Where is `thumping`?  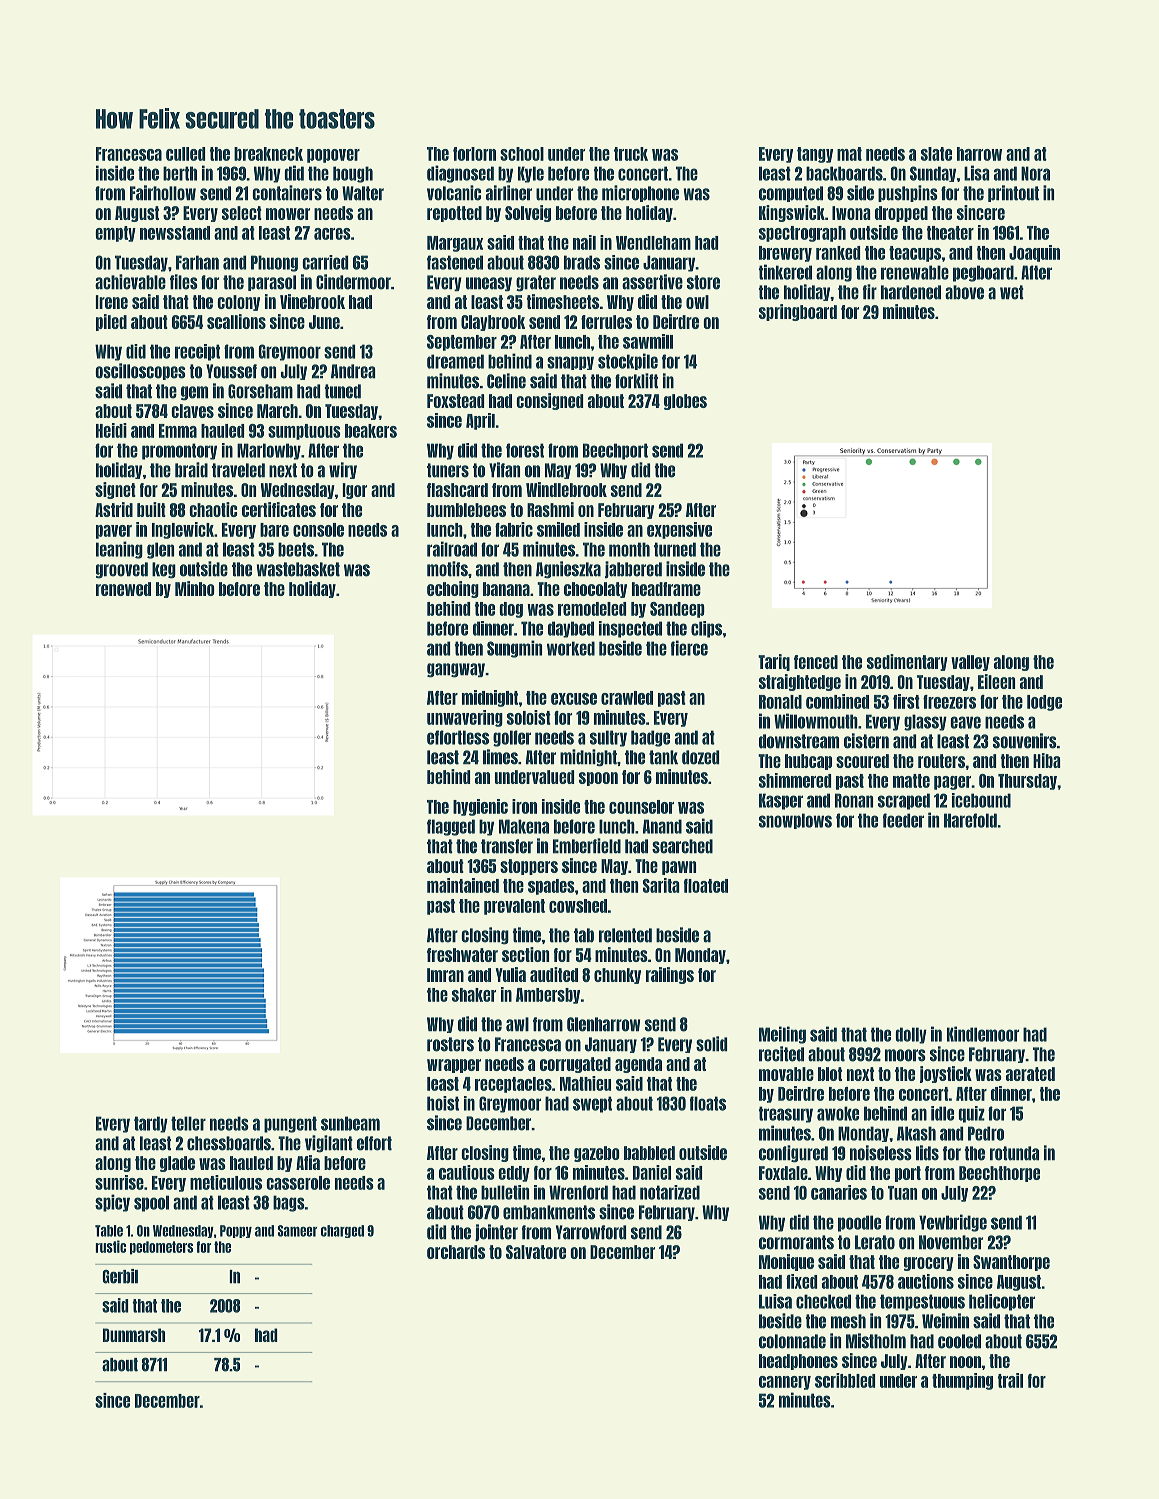 thumping is located at coordinates (962, 1381).
